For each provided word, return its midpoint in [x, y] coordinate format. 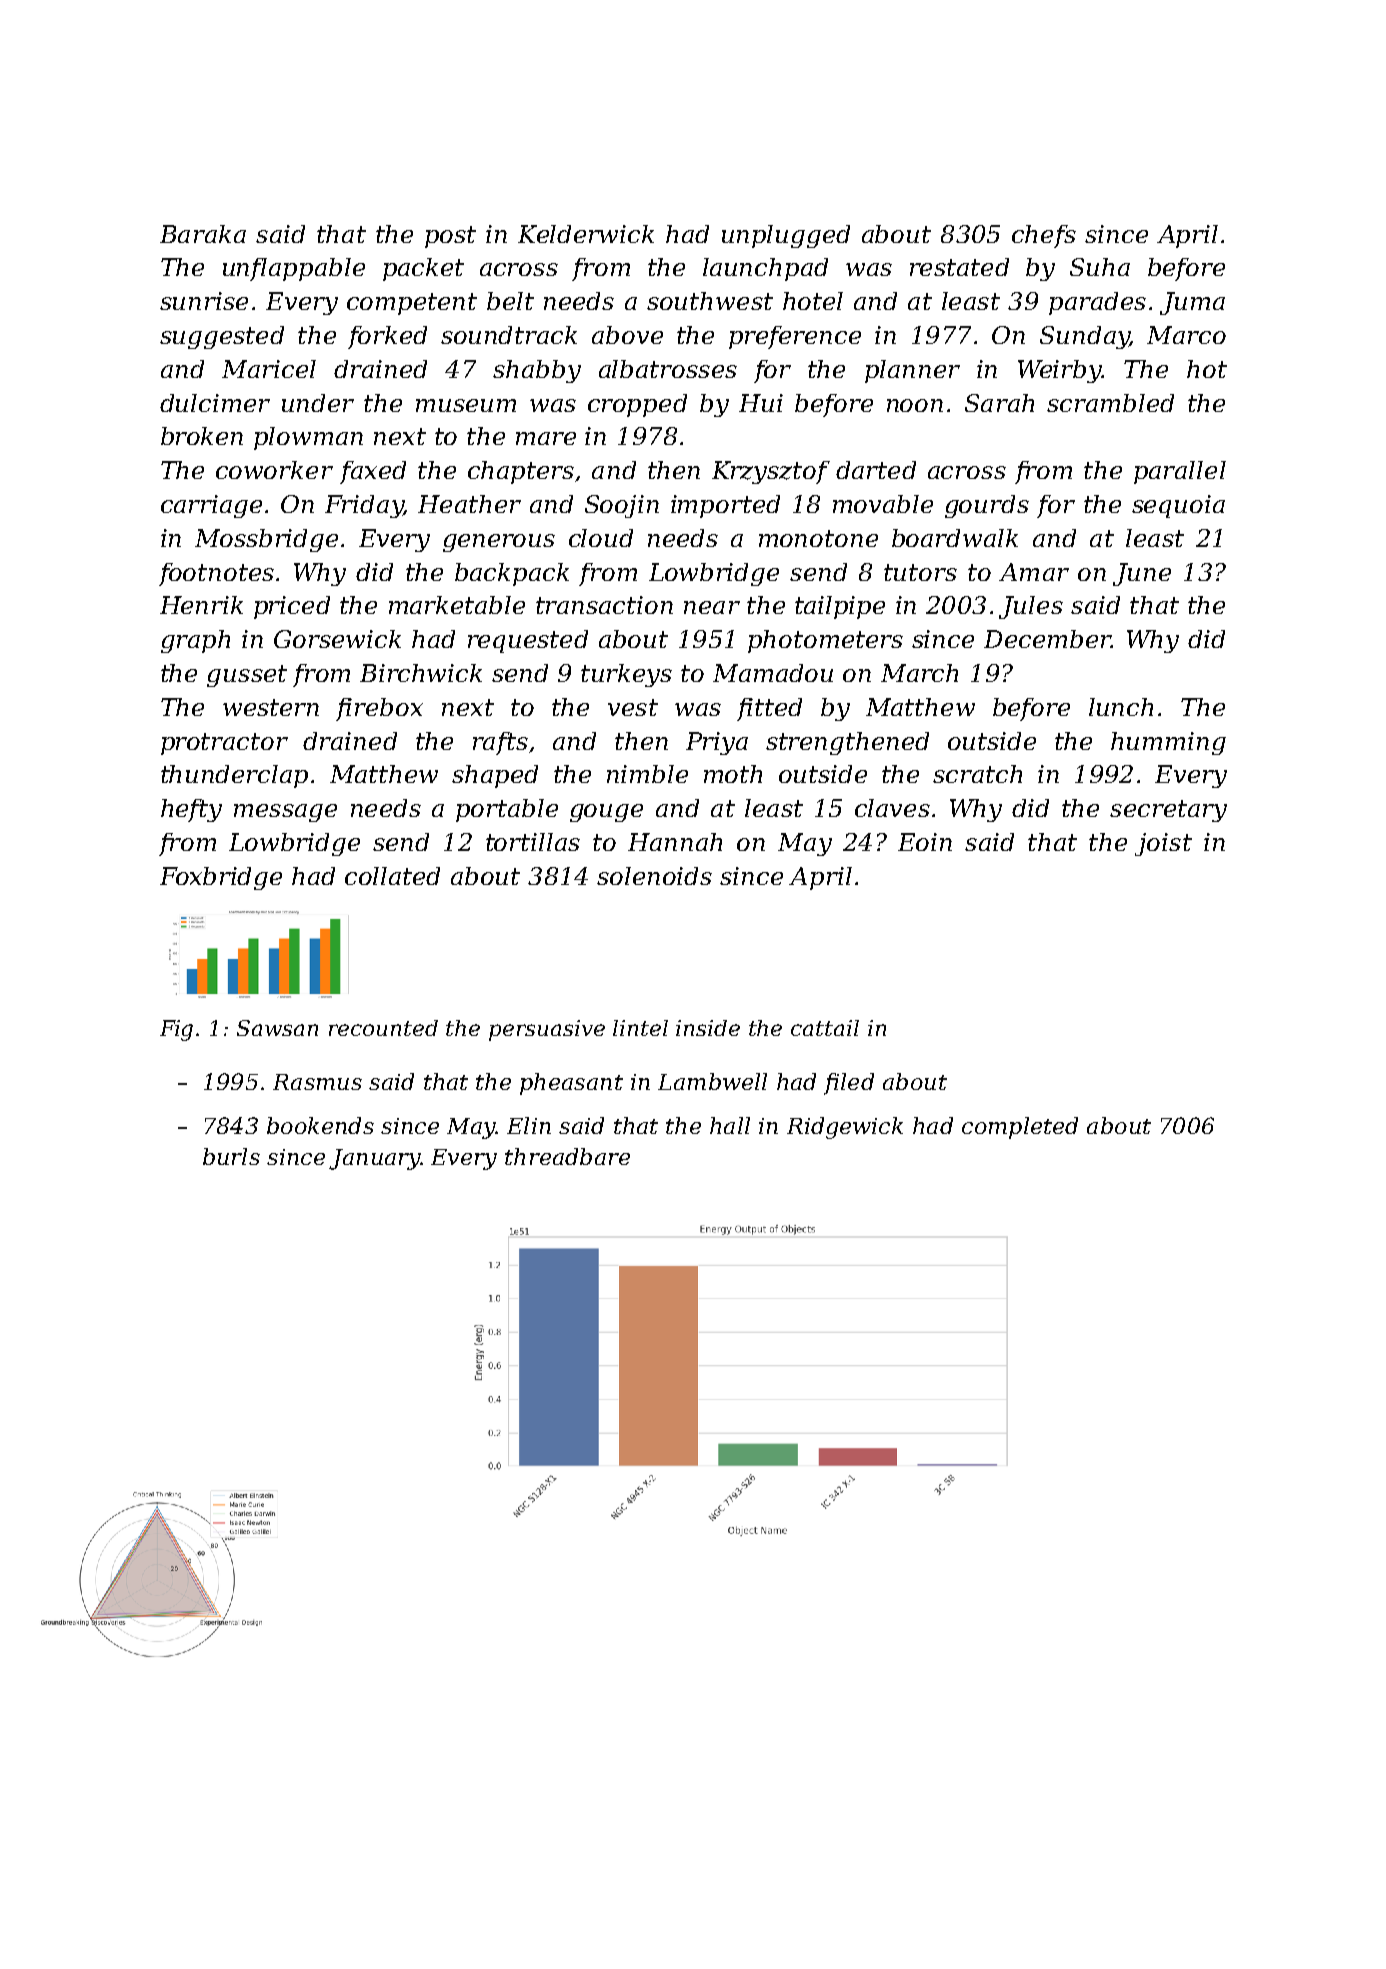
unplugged [786, 236]
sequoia [1178, 506]
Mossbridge [266, 540]
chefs [1044, 236]
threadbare [567, 1156]
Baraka [203, 234]
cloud [601, 538]
